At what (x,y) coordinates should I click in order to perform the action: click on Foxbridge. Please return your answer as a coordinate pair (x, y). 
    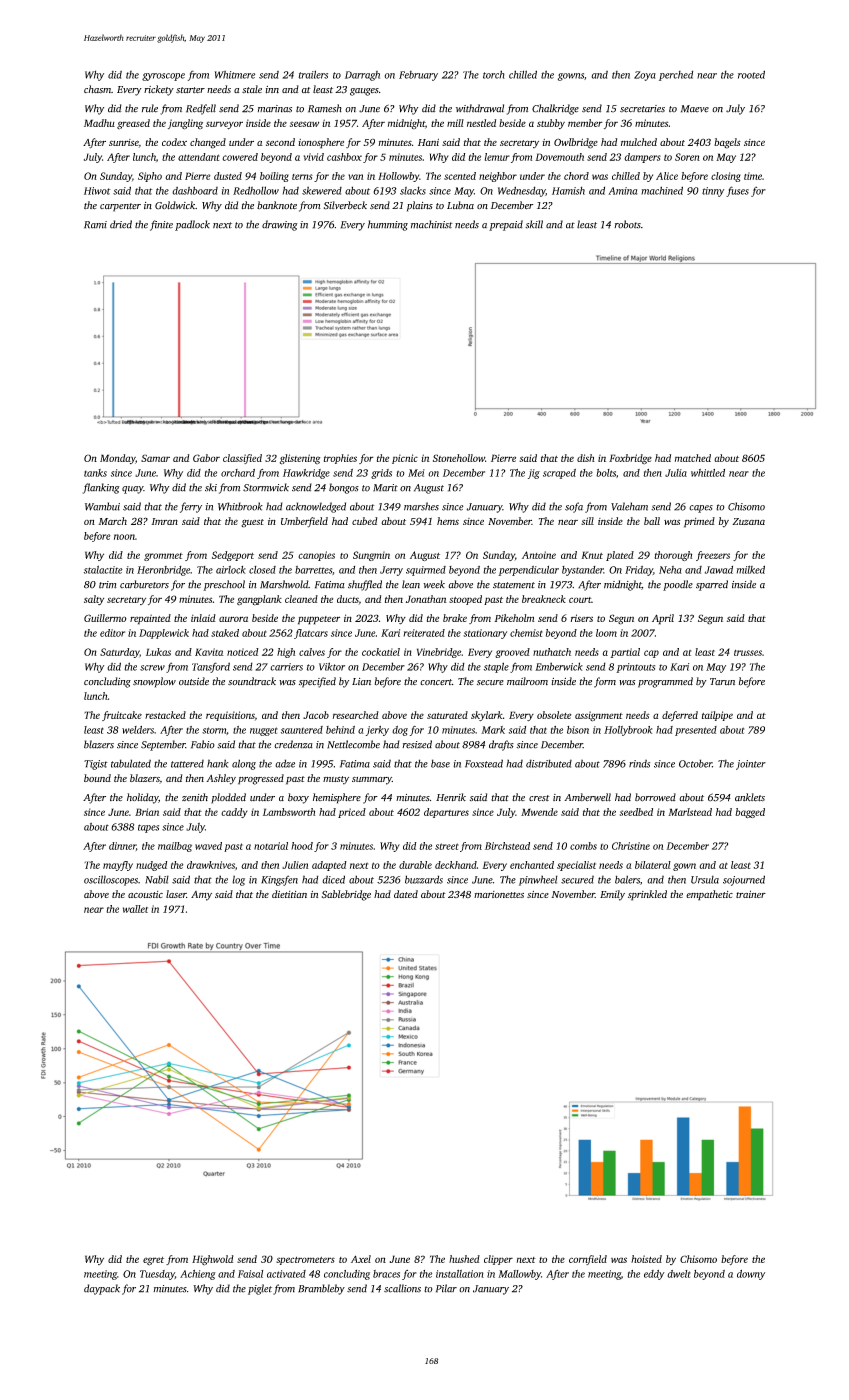
    Looking at the image, I should click on (630, 459).
